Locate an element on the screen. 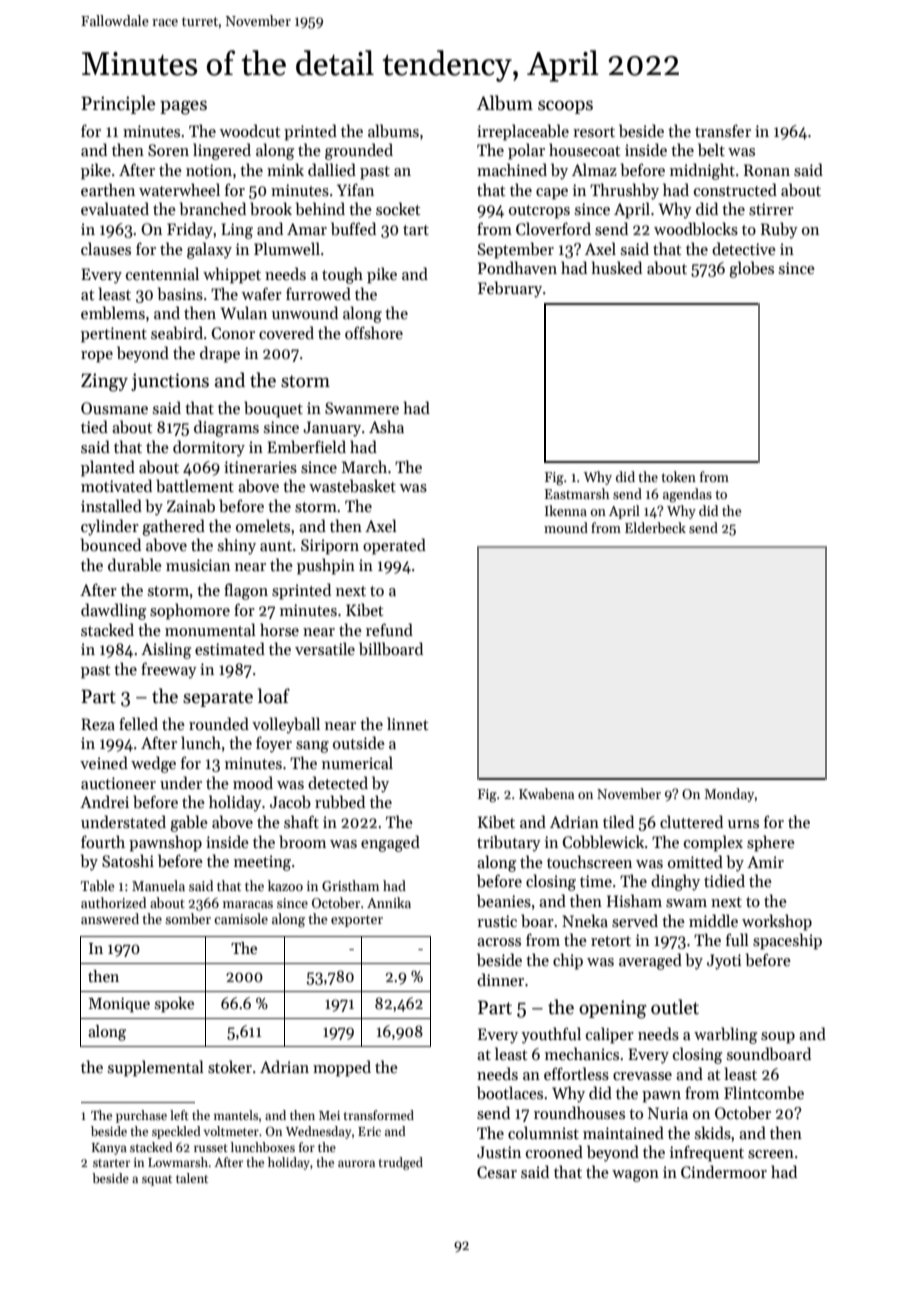 The width and height of the screenshot is (908, 1316). belt is located at coordinates (711, 150).
